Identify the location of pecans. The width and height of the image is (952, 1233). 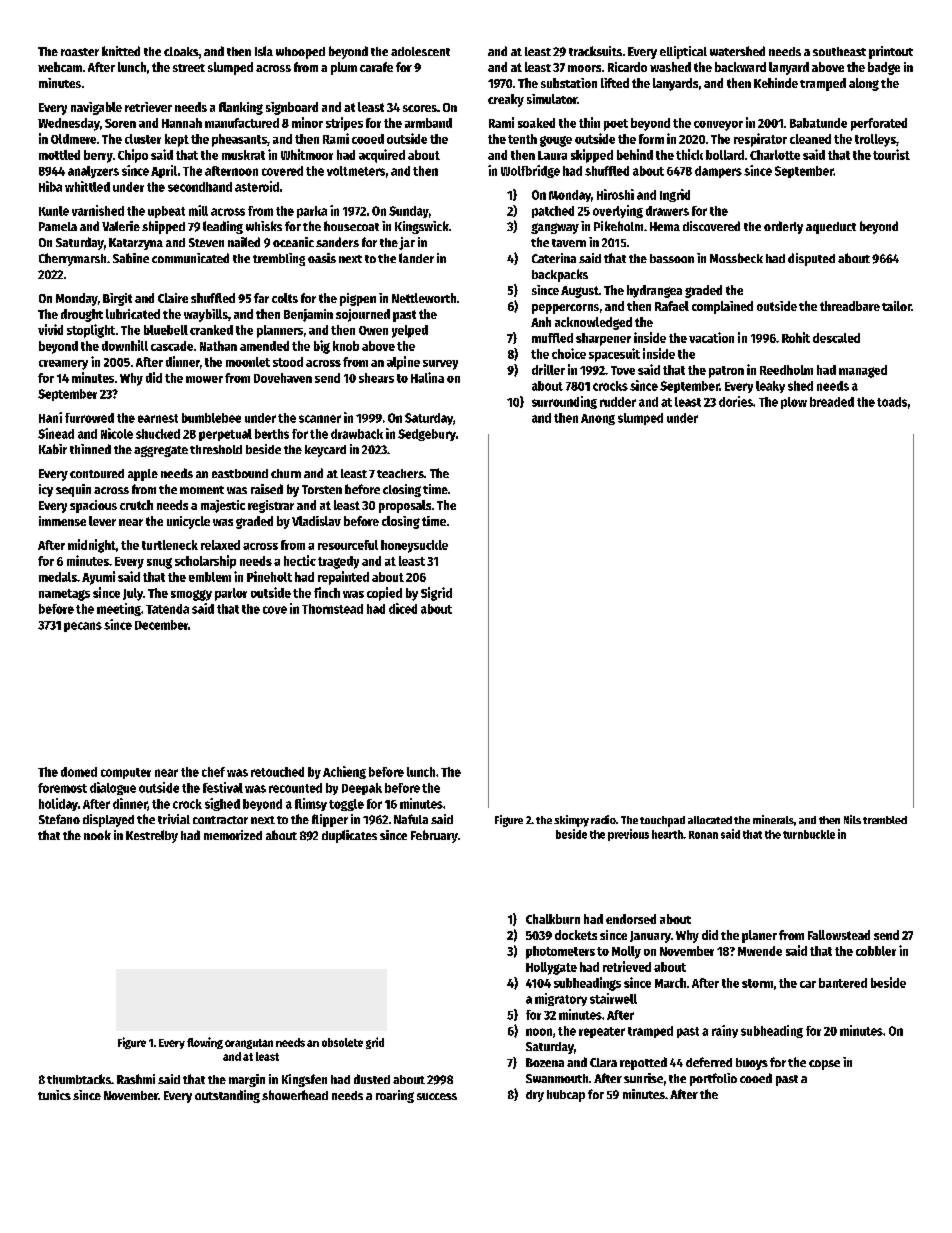
(83, 627).
